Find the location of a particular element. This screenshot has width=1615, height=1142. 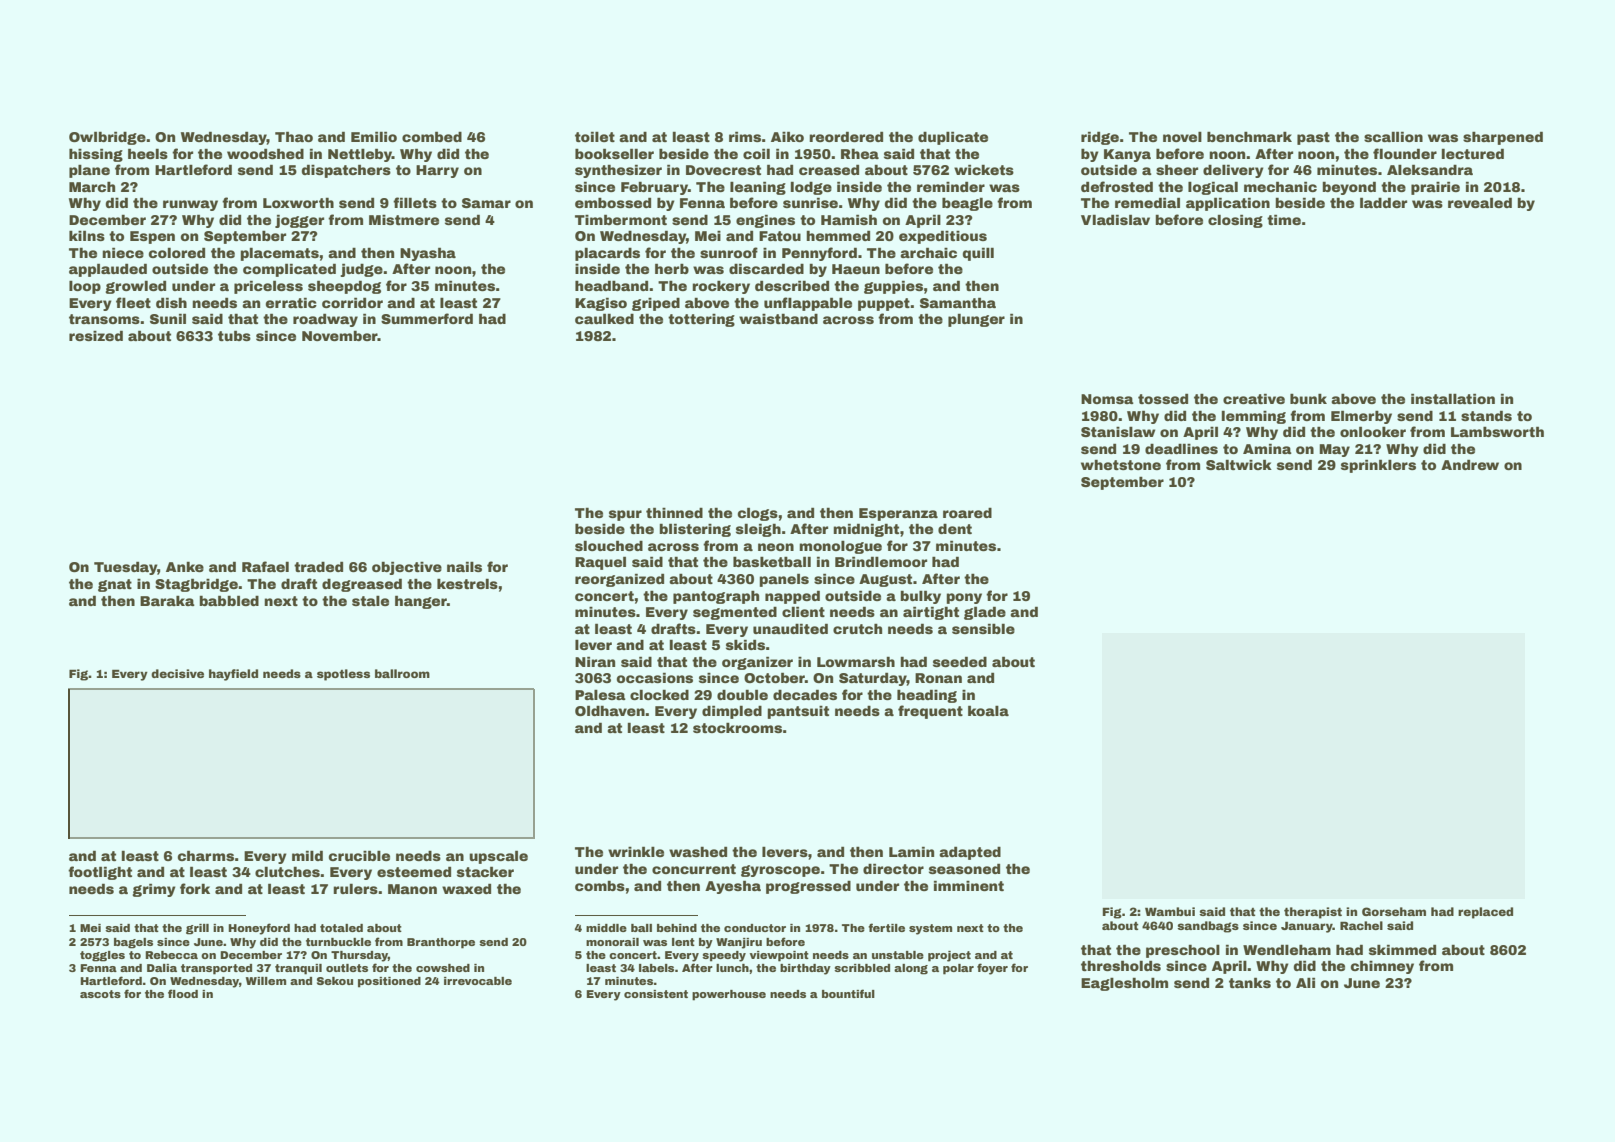

sprinklers is located at coordinates (1378, 466).
